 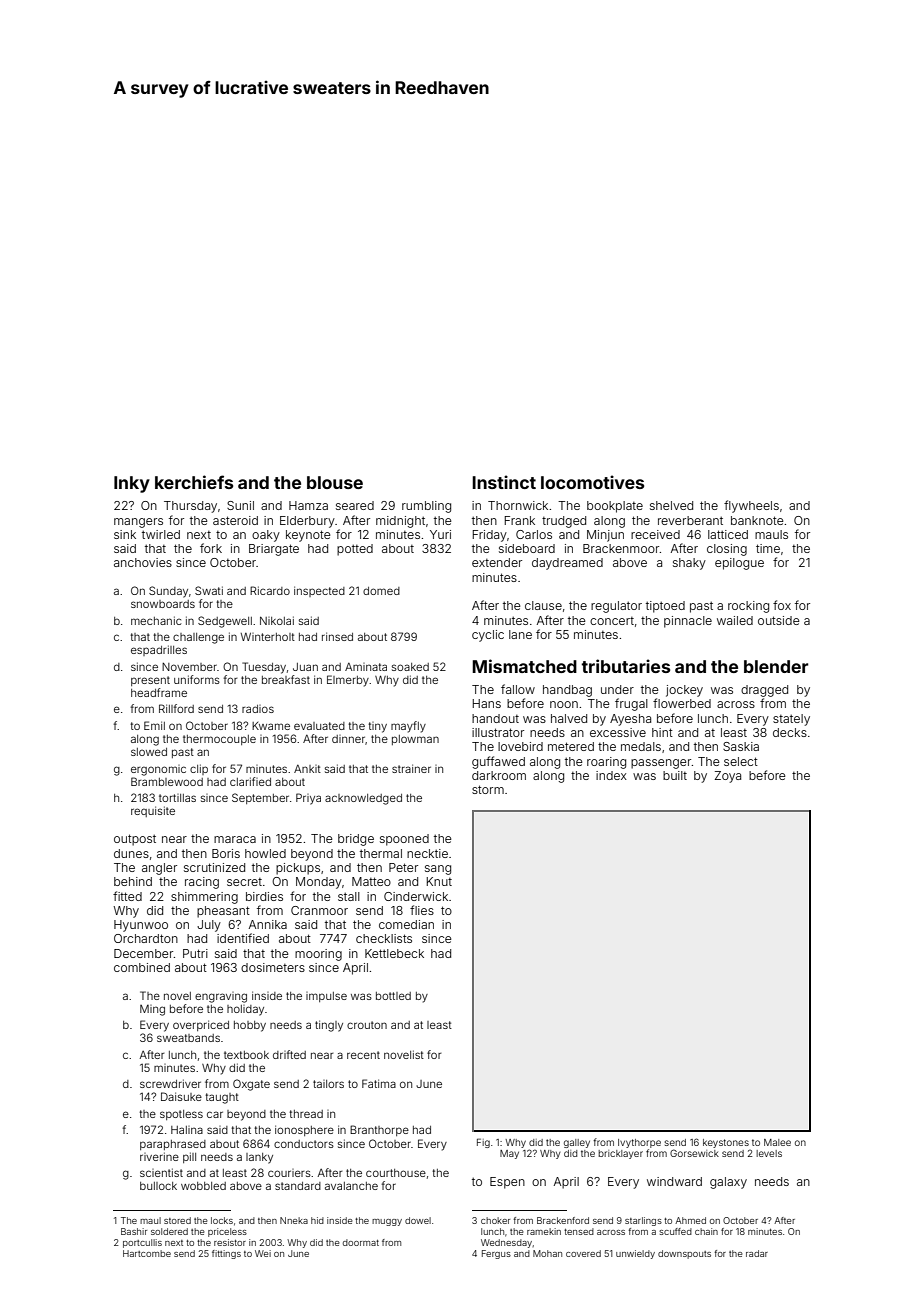 I want to click on Instinct, so click(x=504, y=482).
